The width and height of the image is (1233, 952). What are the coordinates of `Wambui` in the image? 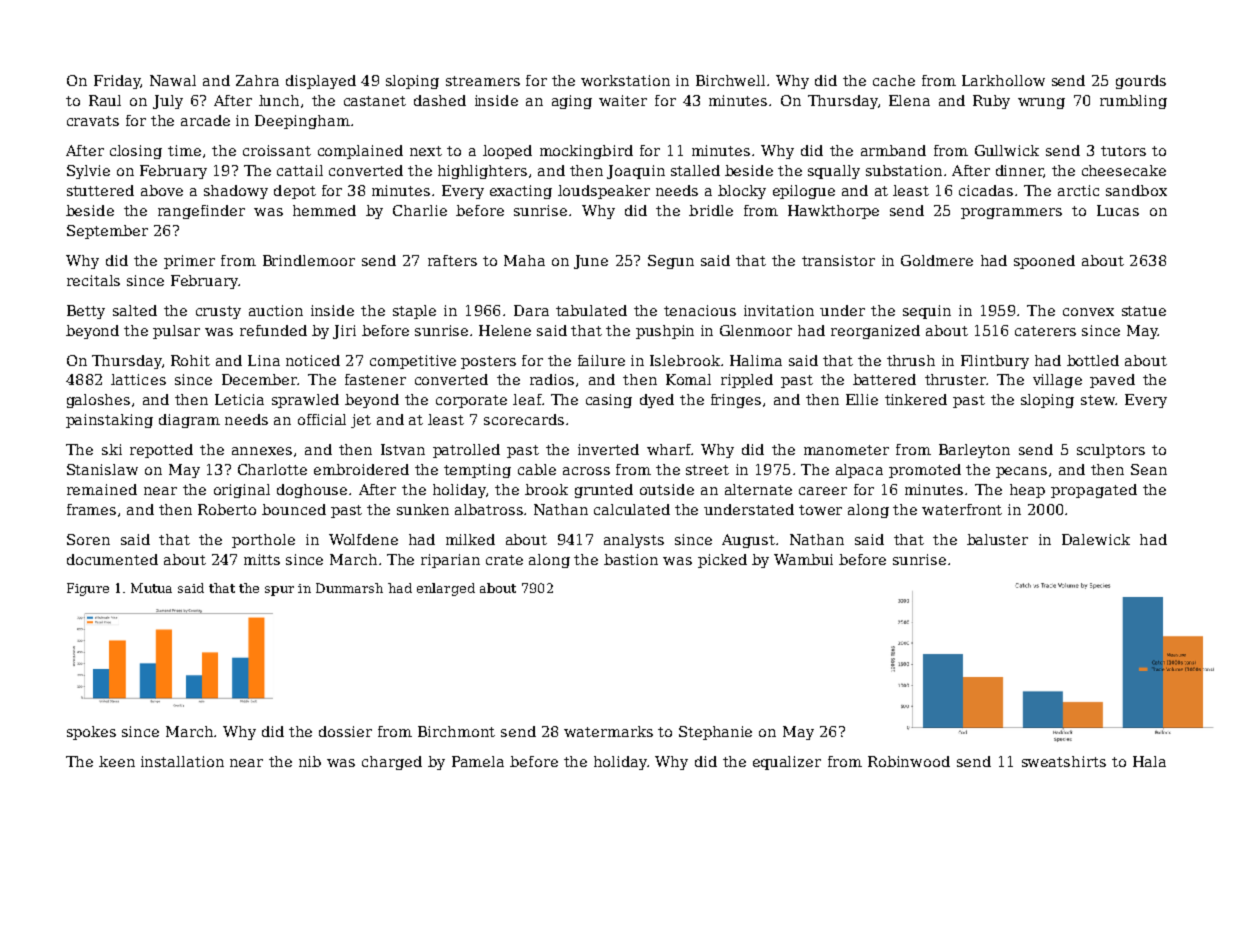 It's located at (803, 559).
